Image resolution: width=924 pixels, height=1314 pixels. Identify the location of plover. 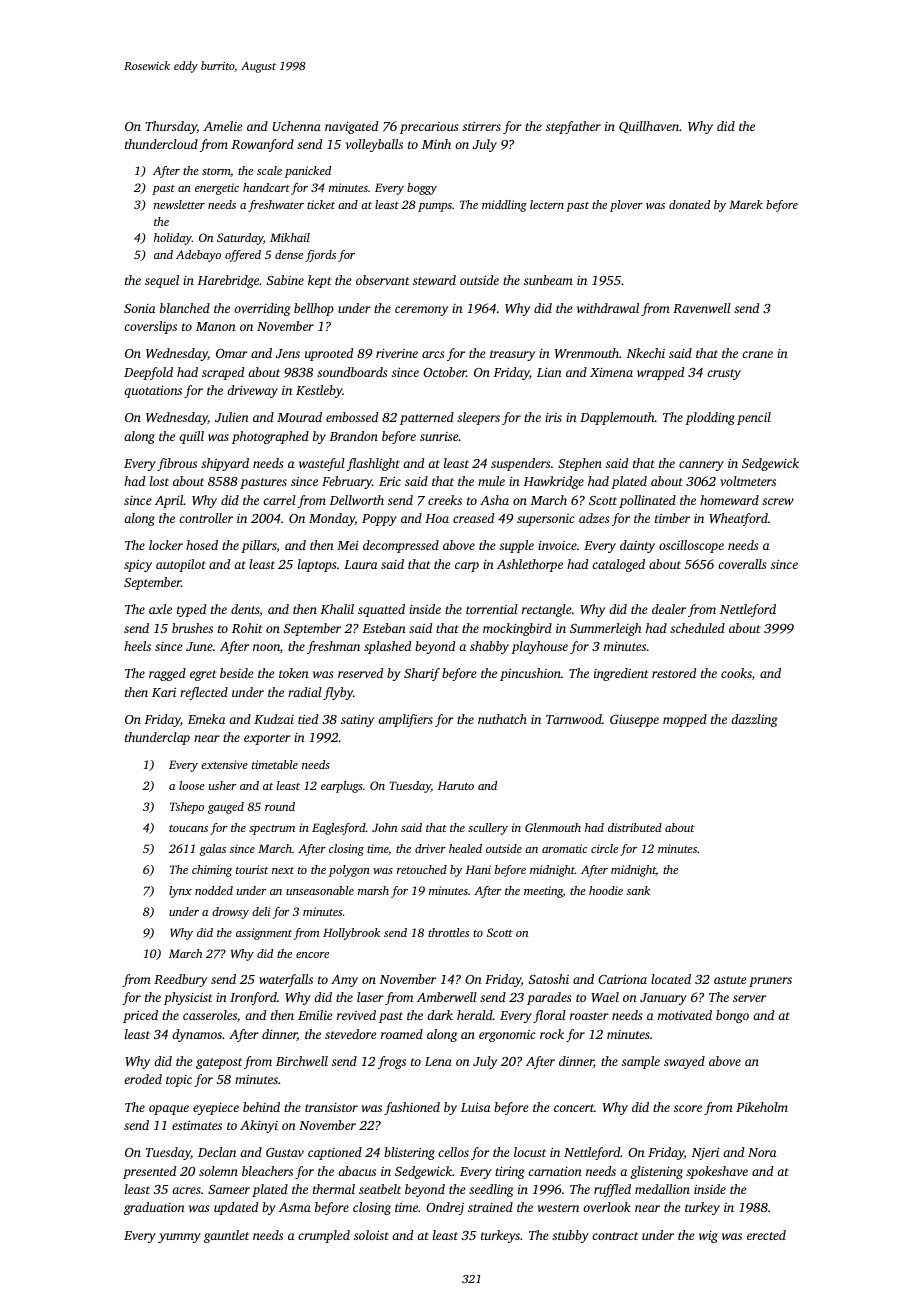
(626, 206).
